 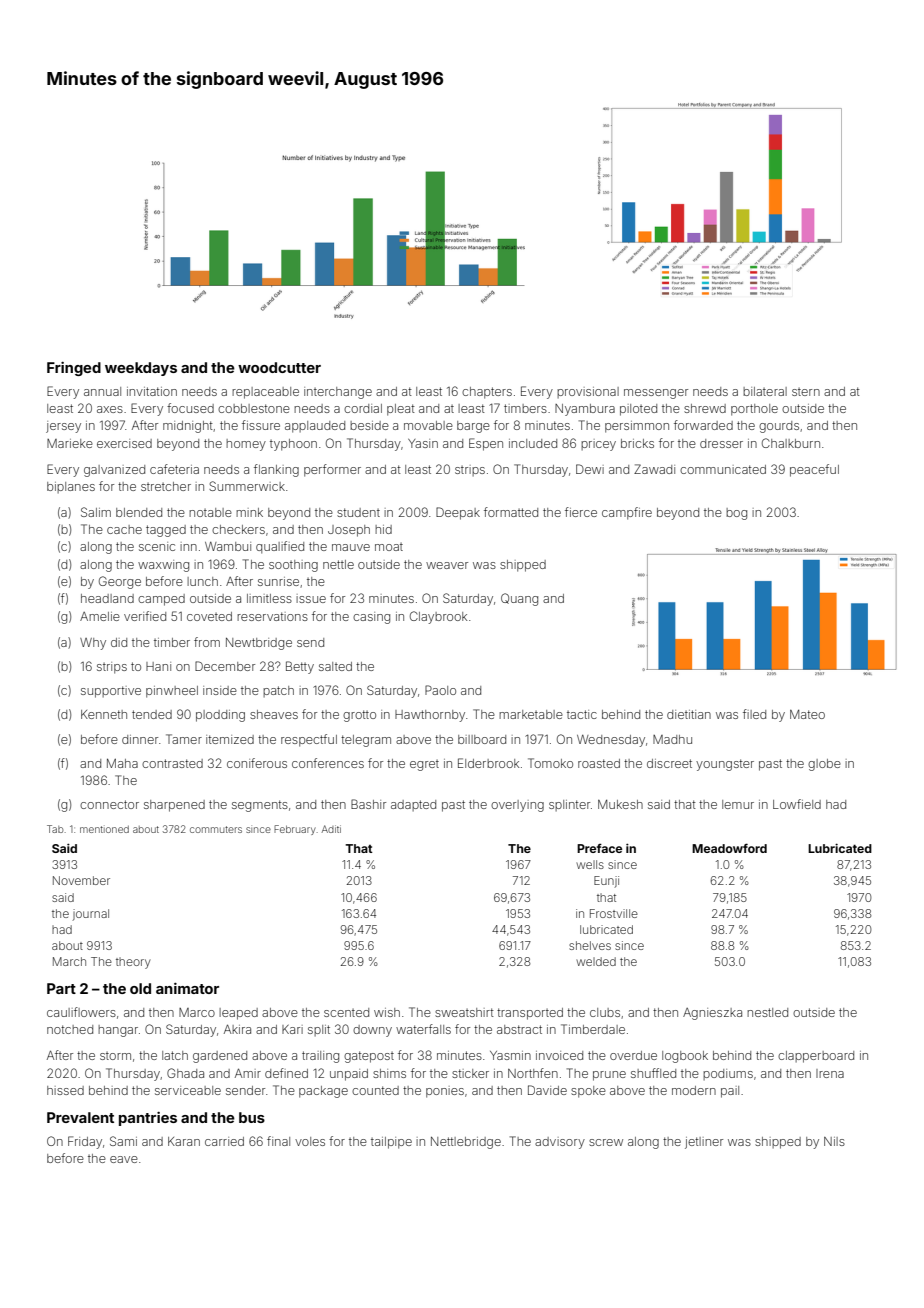 I want to click on advisory, so click(x=560, y=1143).
